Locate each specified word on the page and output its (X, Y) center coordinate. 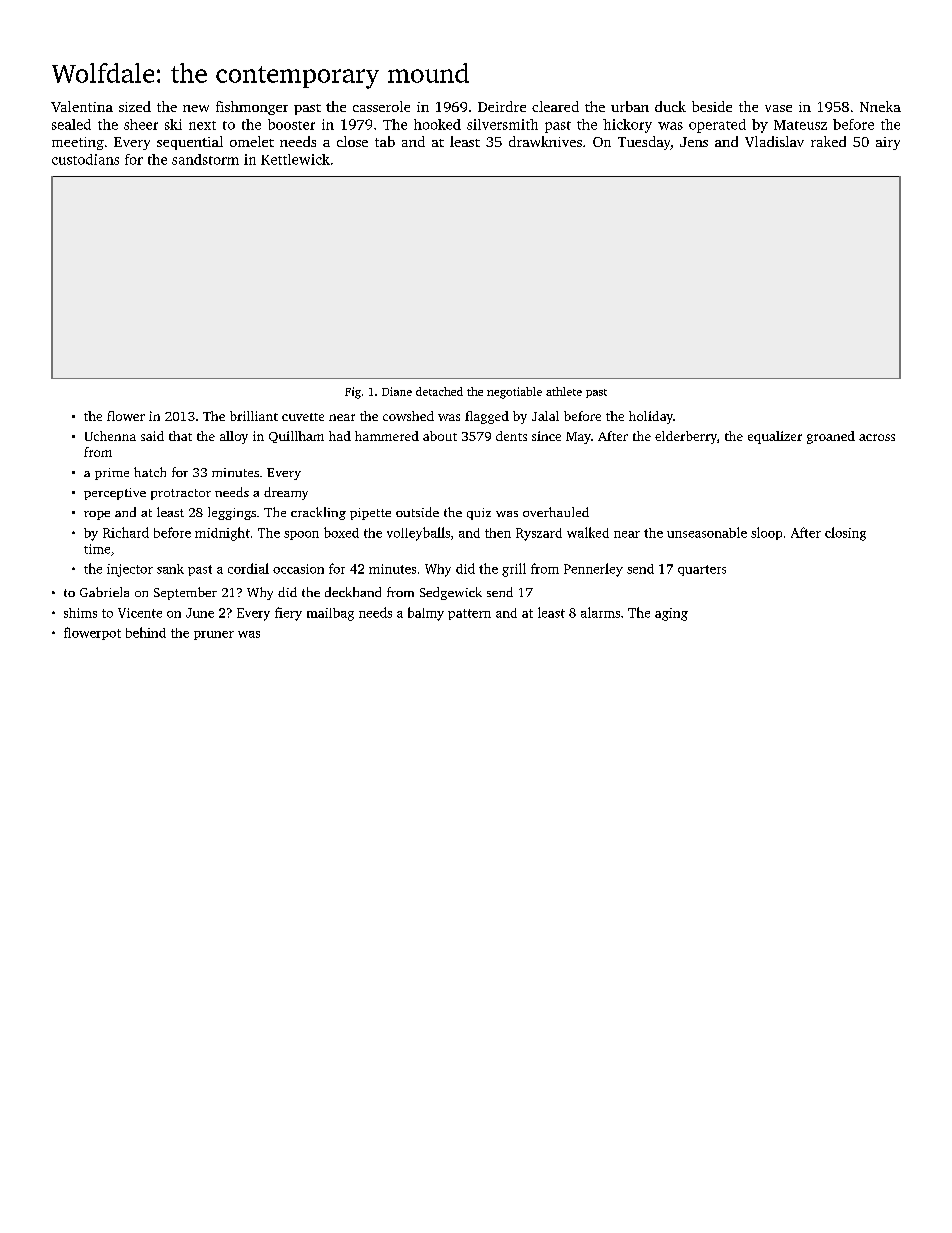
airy (888, 143)
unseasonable (707, 532)
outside (417, 512)
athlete (564, 391)
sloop (766, 533)
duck (670, 106)
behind (146, 632)
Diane (397, 391)
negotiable (514, 393)
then (498, 533)
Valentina (82, 106)
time (97, 549)
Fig (353, 393)
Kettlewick (295, 159)
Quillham (296, 437)
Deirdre (502, 106)
